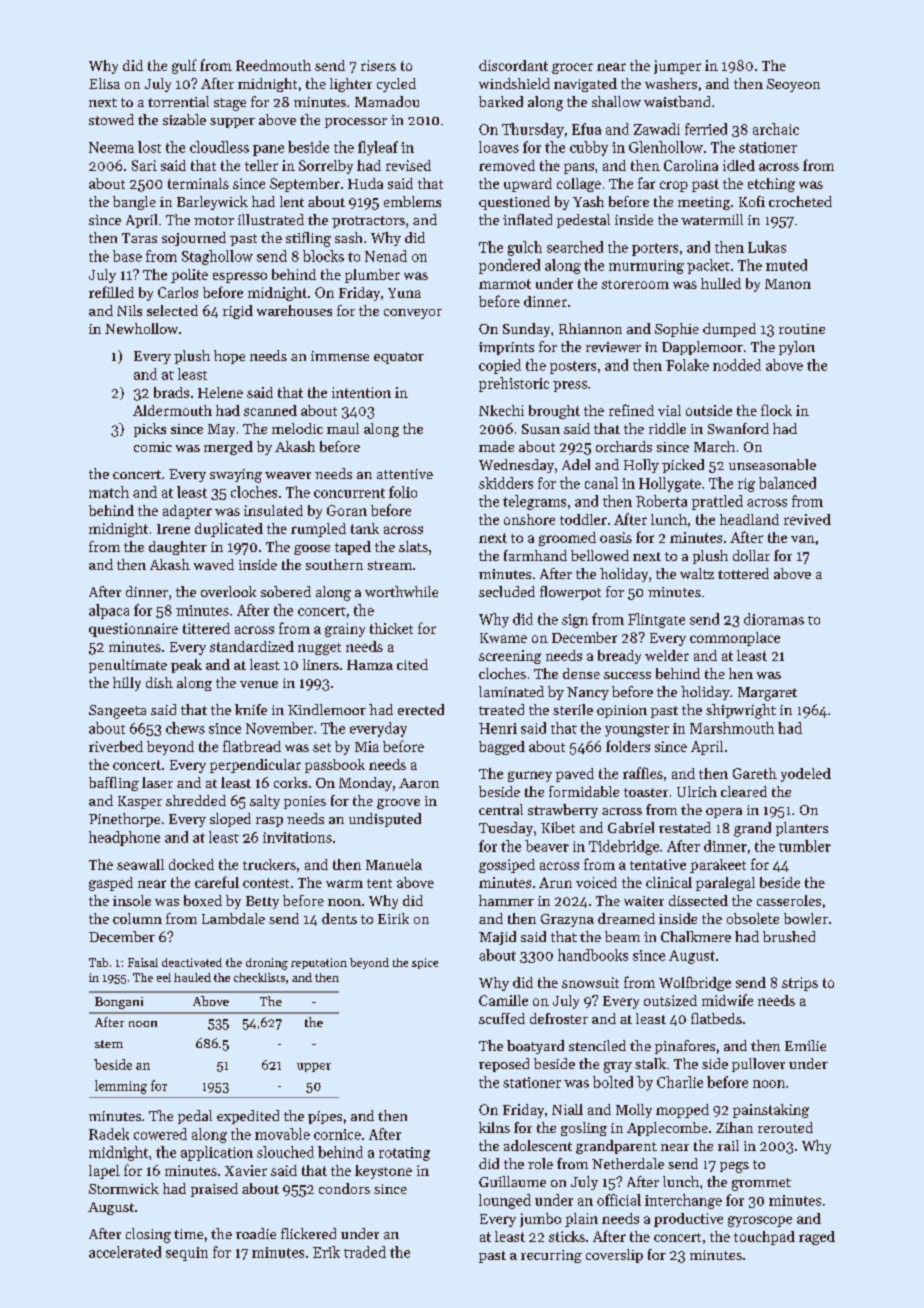 The width and height of the screenshot is (924, 1308). What do you see at coordinates (408, 165) in the screenshot?
I see `revised` at bounding box center [408, 165].
